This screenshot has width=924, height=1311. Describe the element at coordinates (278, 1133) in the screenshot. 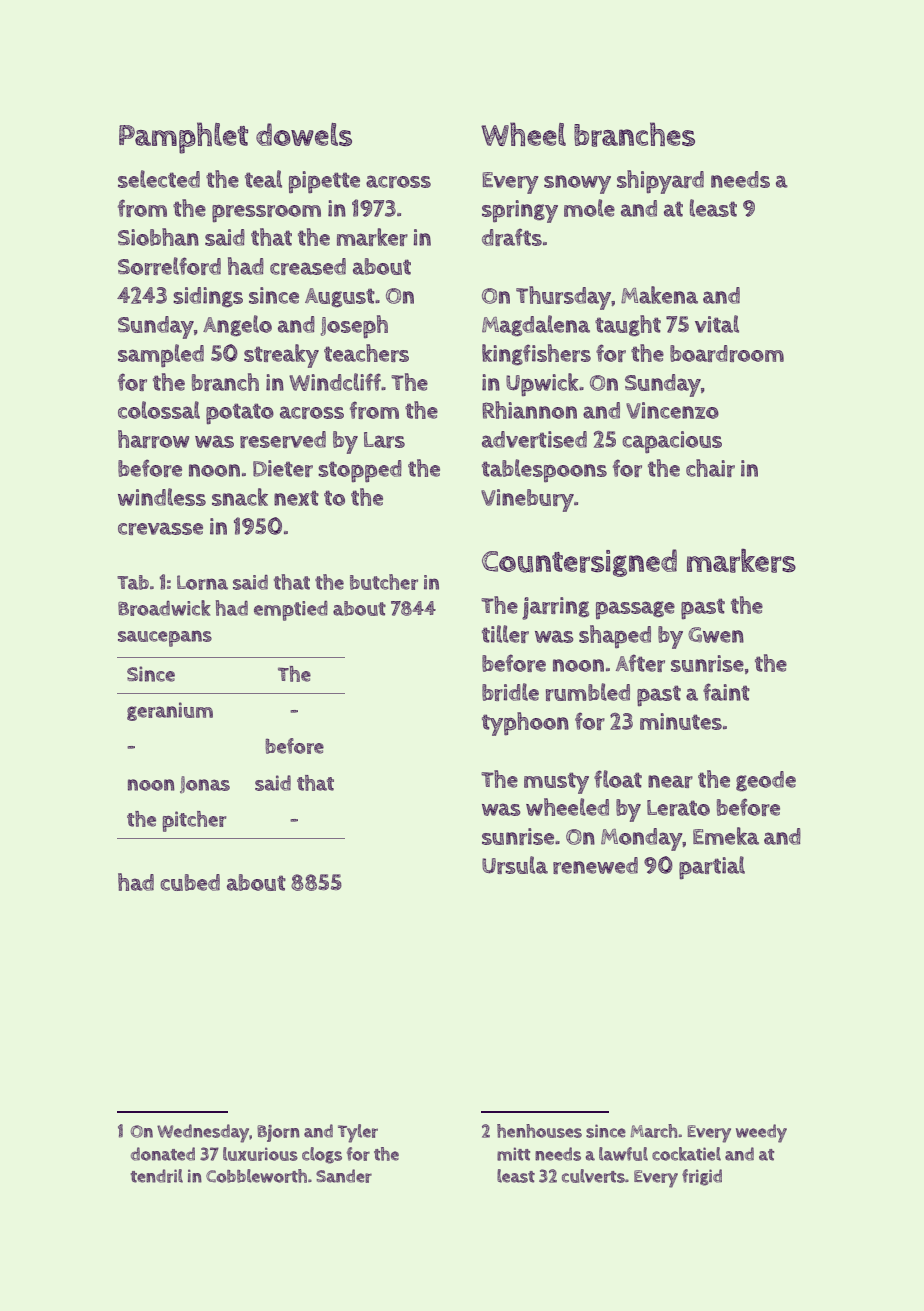

I see `Bjorn` at that location.
